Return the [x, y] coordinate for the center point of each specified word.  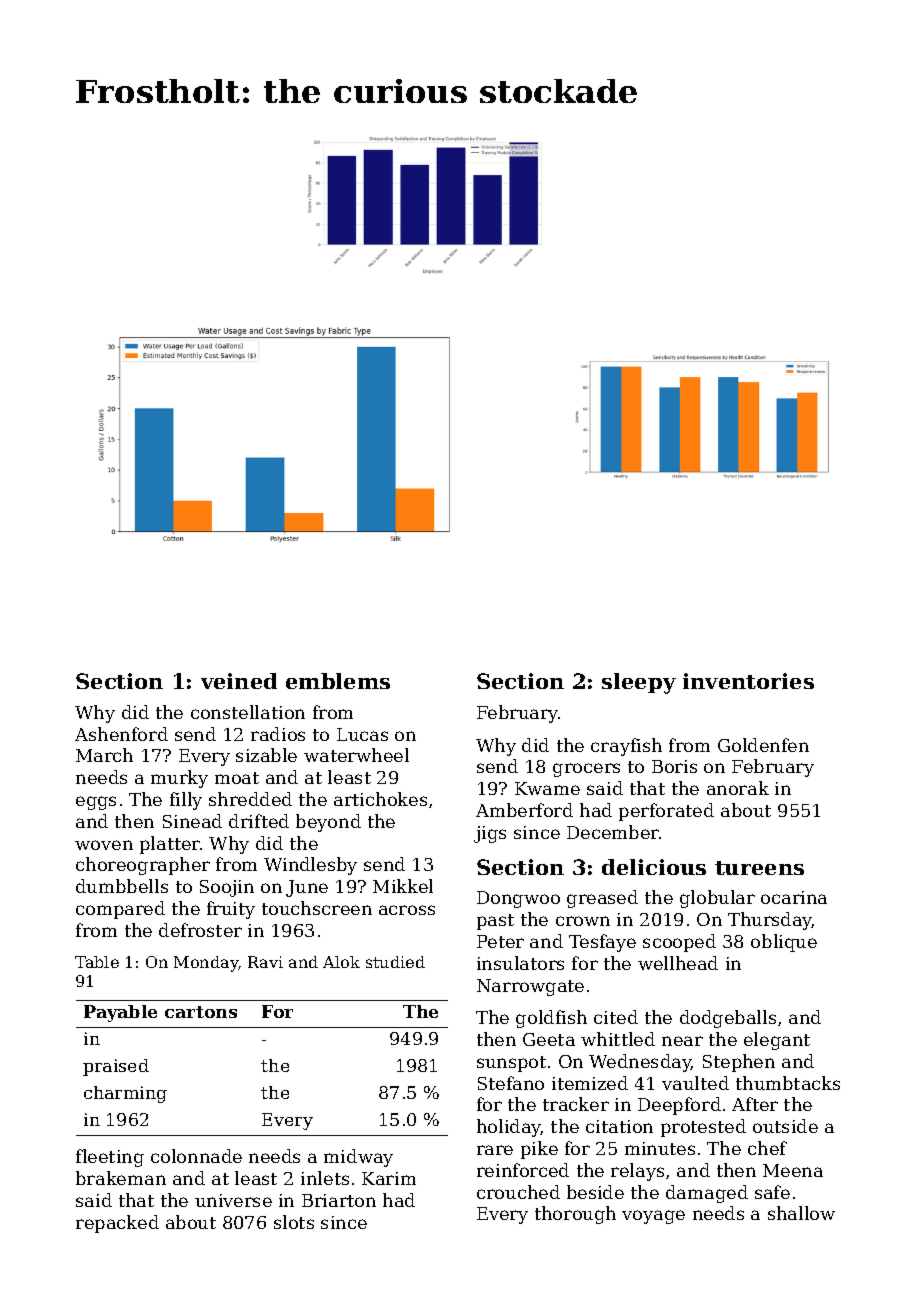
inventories [748, 681]
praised [116, 1067]
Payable [120, 1013]
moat [237, 778]
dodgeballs [728, 1019]
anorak [738, 788]
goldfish [551, 1019]
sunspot [511, 1064]
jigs [490, 834]
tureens [759, 868]
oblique [784, 943]
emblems [338, 681]
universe [233, 1200]
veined [239, 681]
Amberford [524, 810]
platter [170, 845]
